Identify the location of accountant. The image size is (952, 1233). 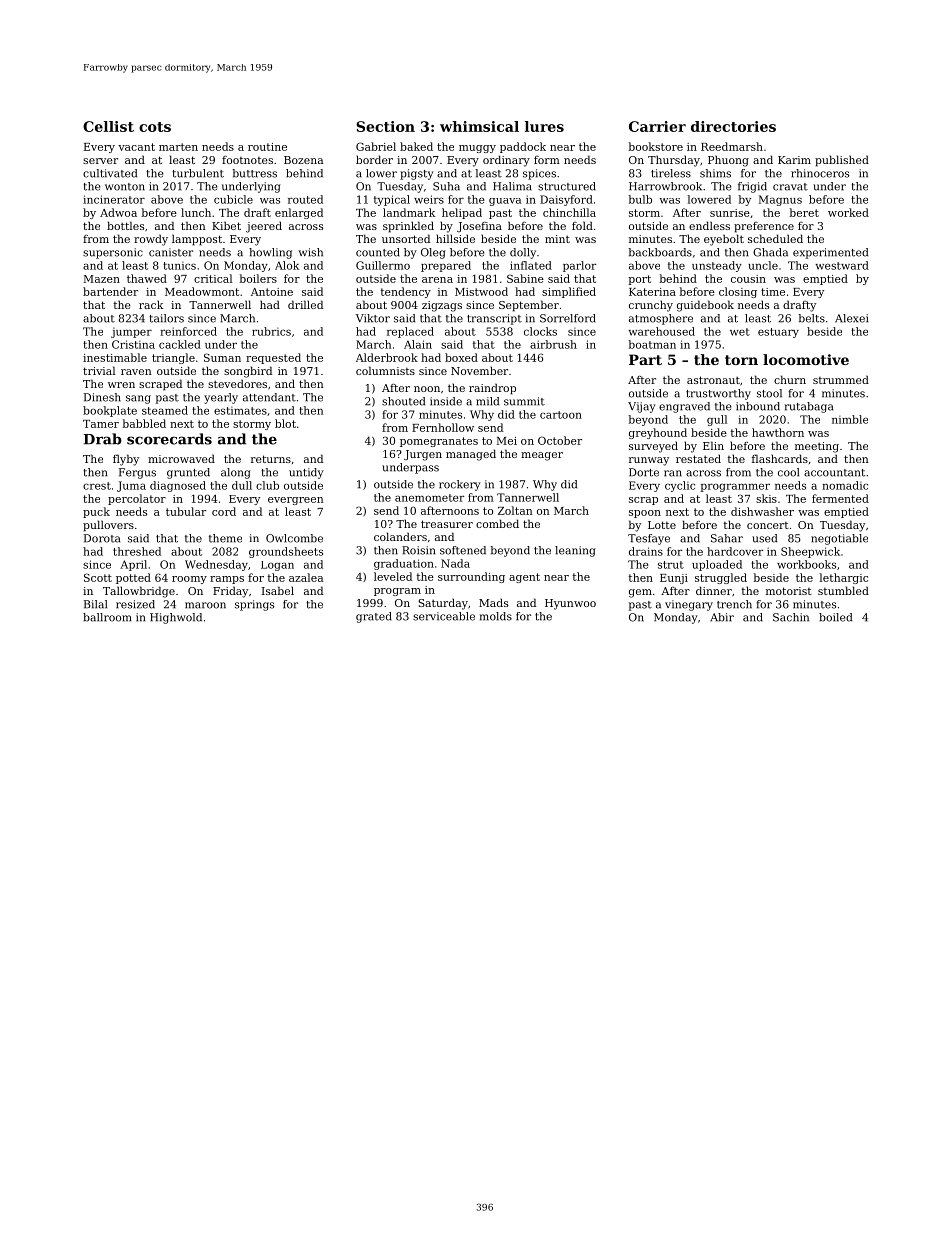
(834, 473).
